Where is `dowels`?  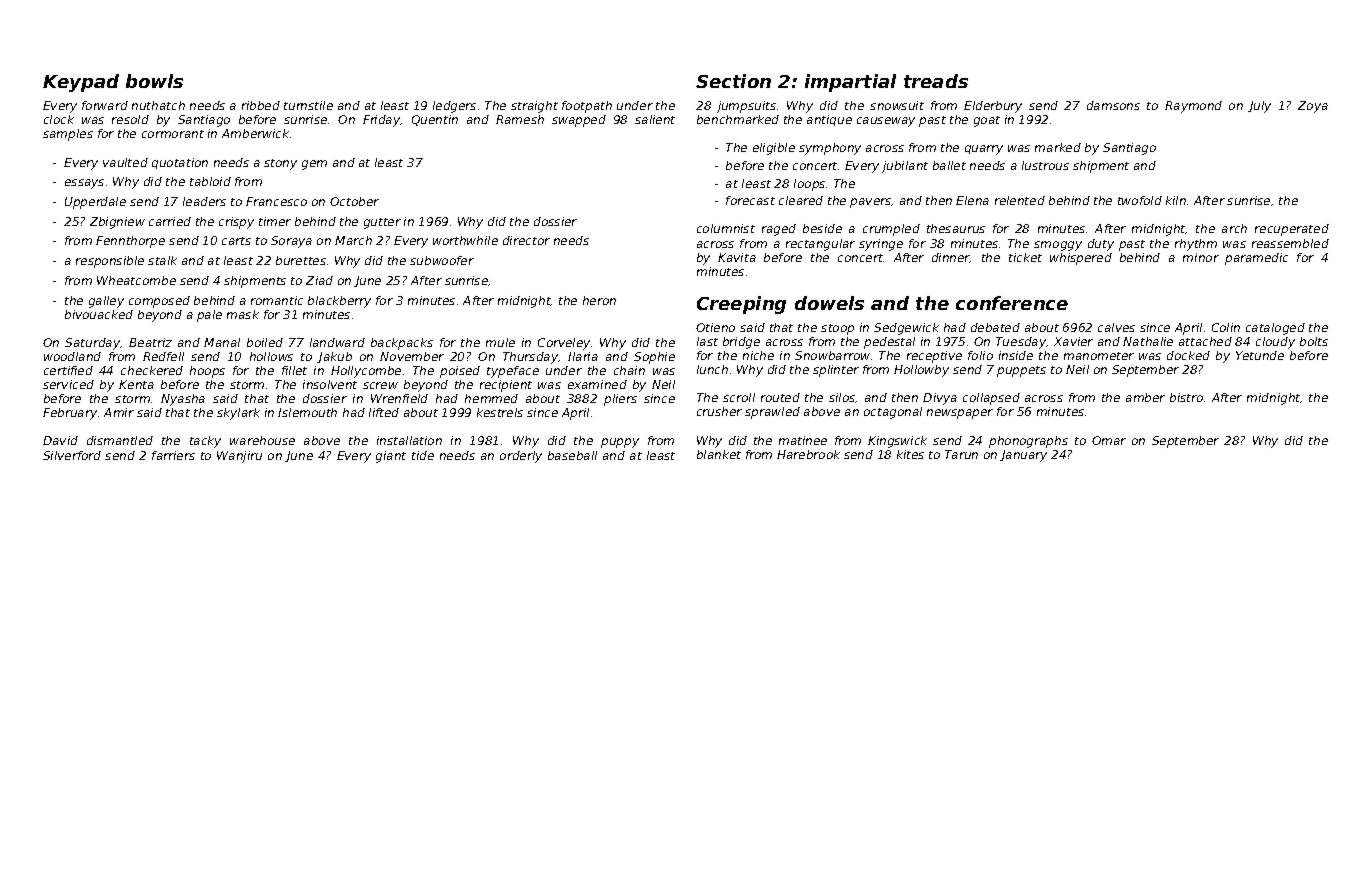 dowels is located at coordinates (829, 303).
